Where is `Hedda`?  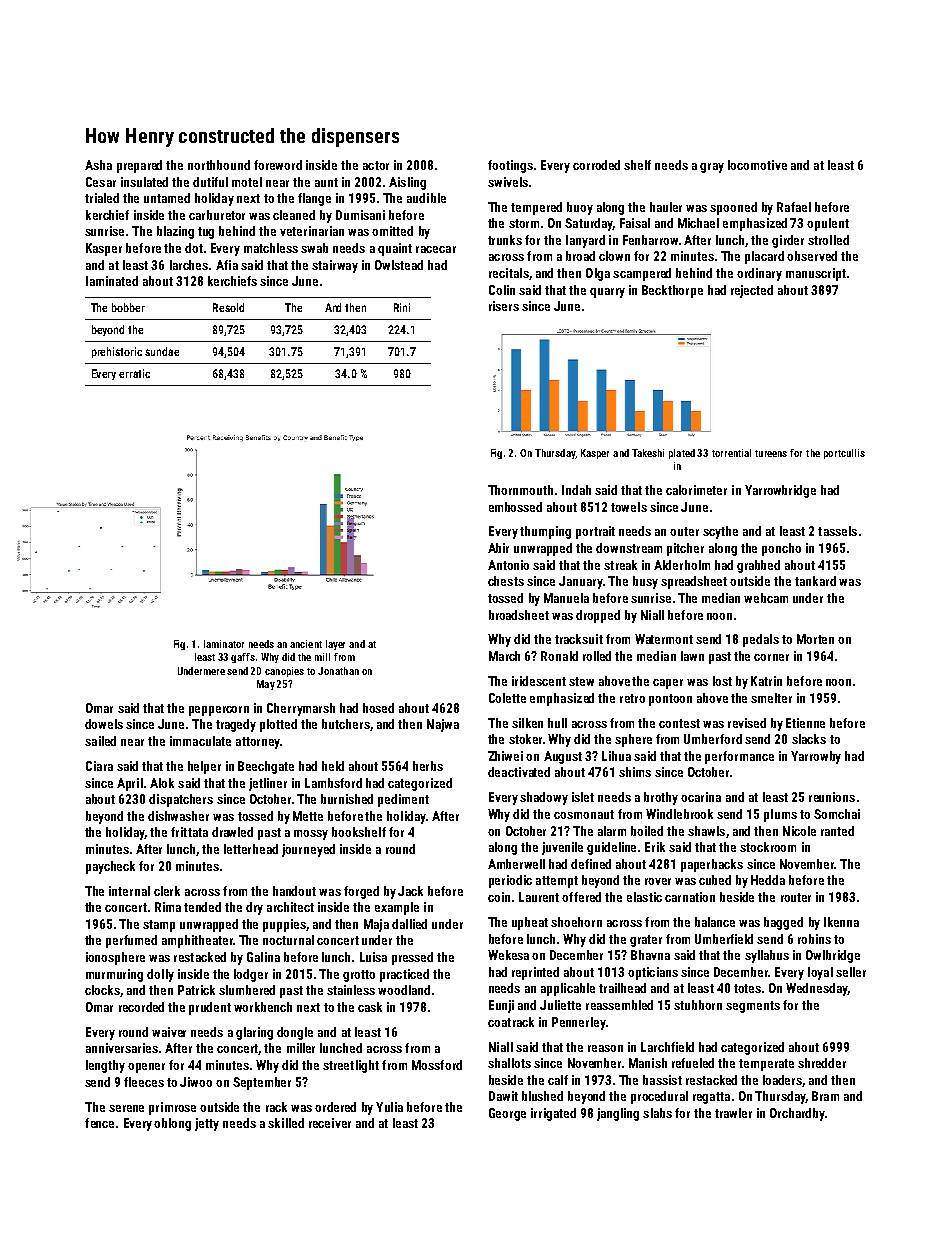 Hedda is located at coordinates (768, 880).
